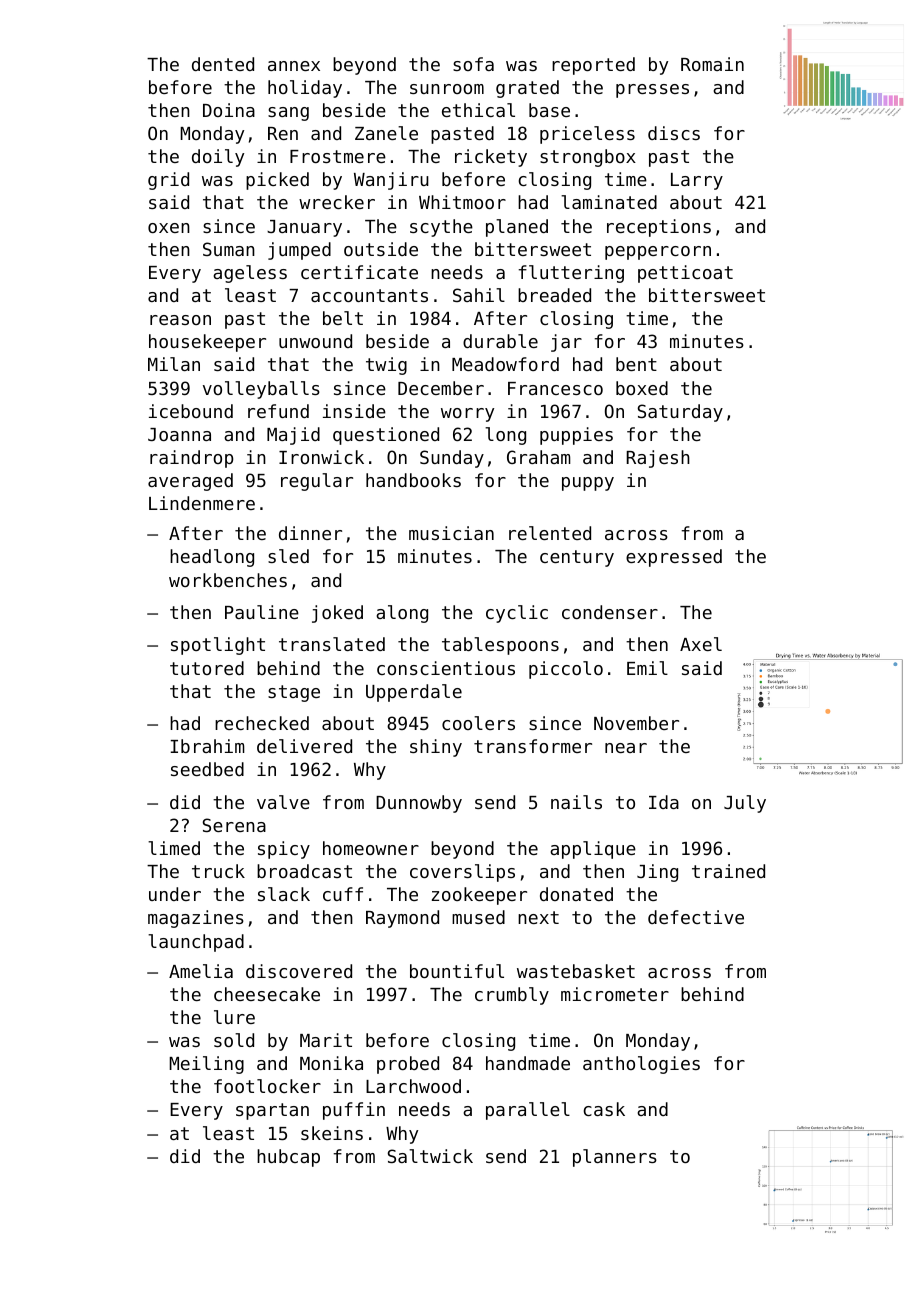  I want to click on near, so click(626, 748).
